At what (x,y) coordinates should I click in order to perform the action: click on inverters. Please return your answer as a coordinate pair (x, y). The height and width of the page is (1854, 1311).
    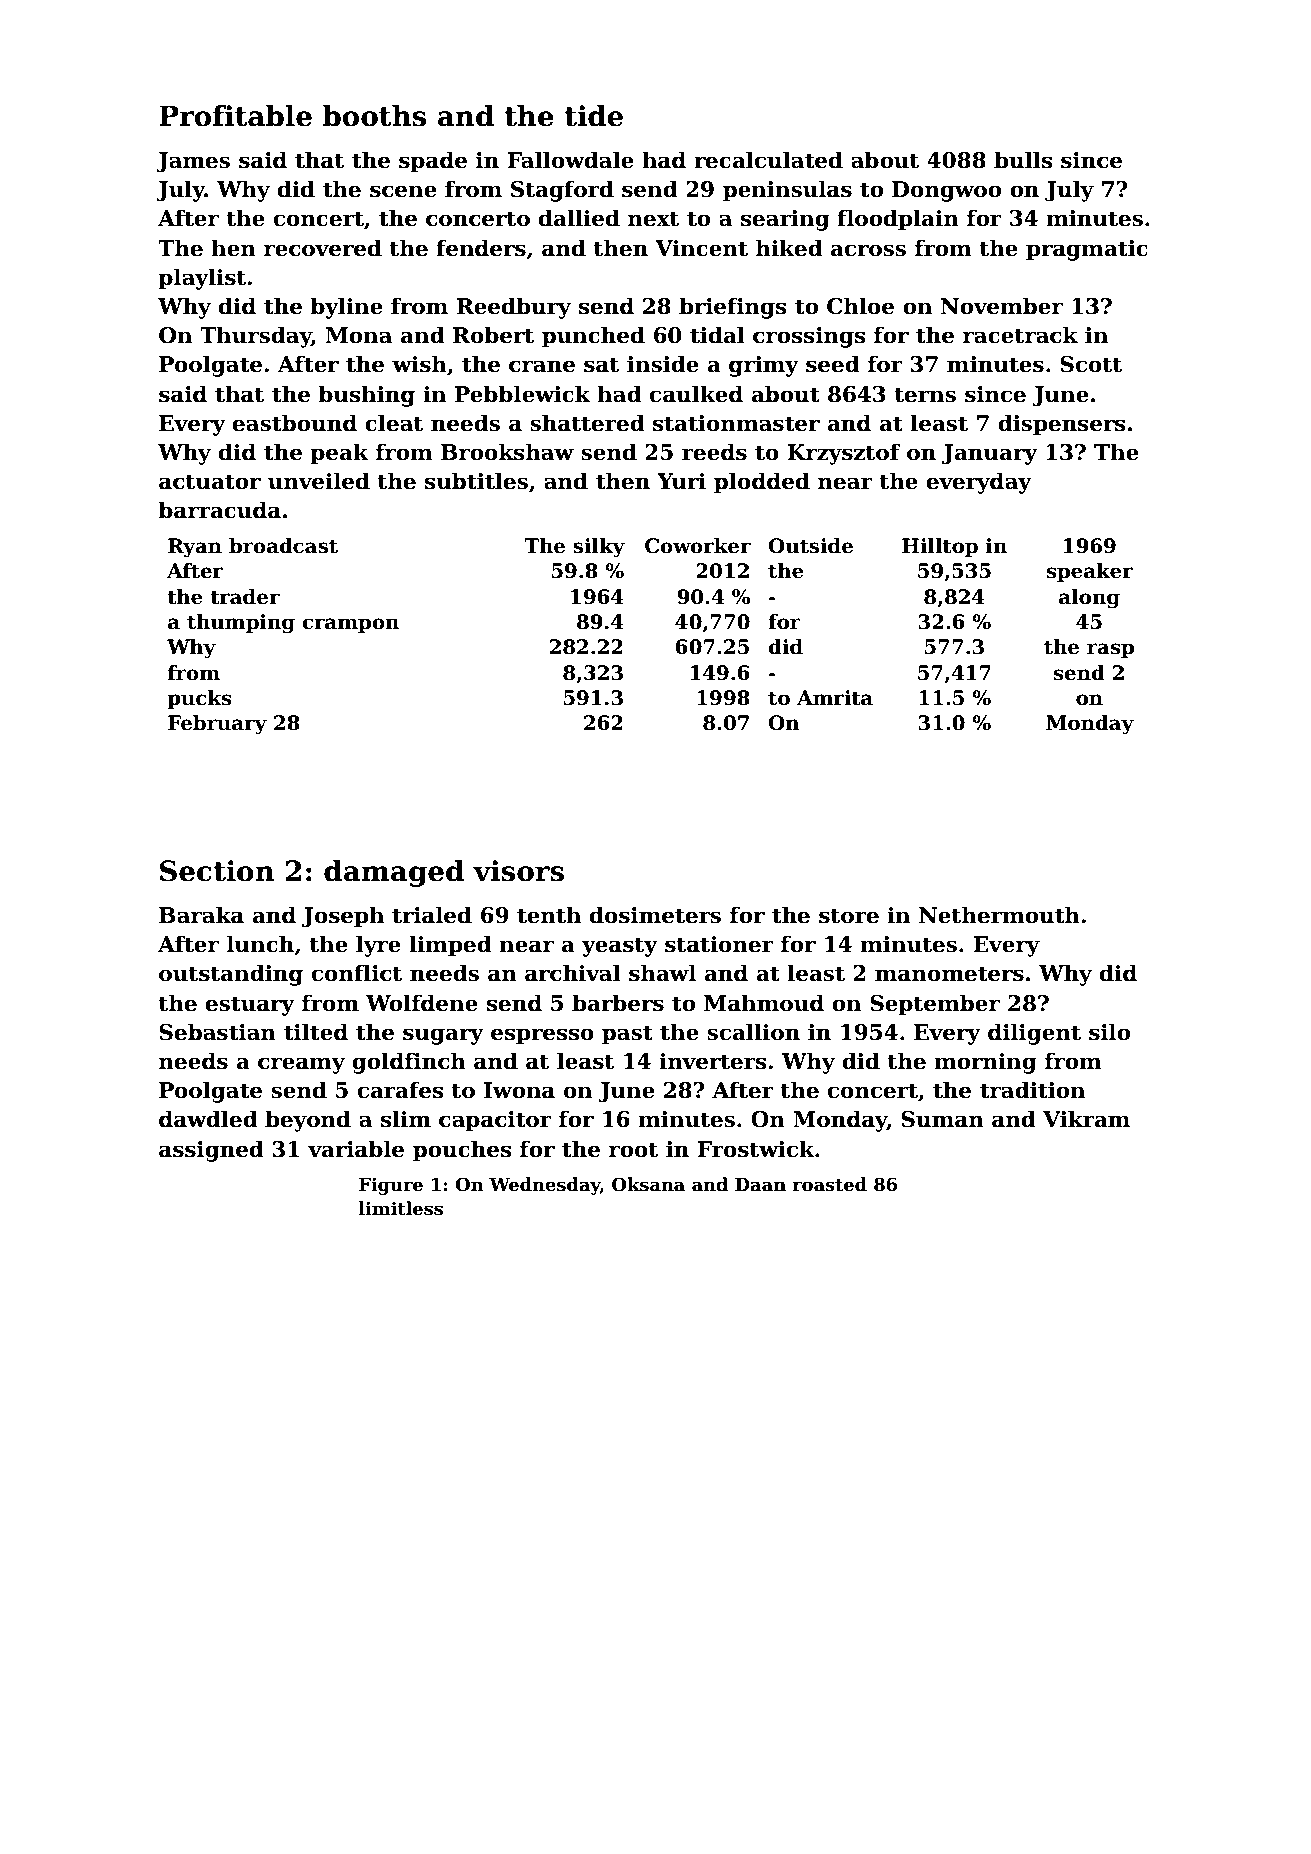
    Looking at the image, I should click on (713, 1061).
